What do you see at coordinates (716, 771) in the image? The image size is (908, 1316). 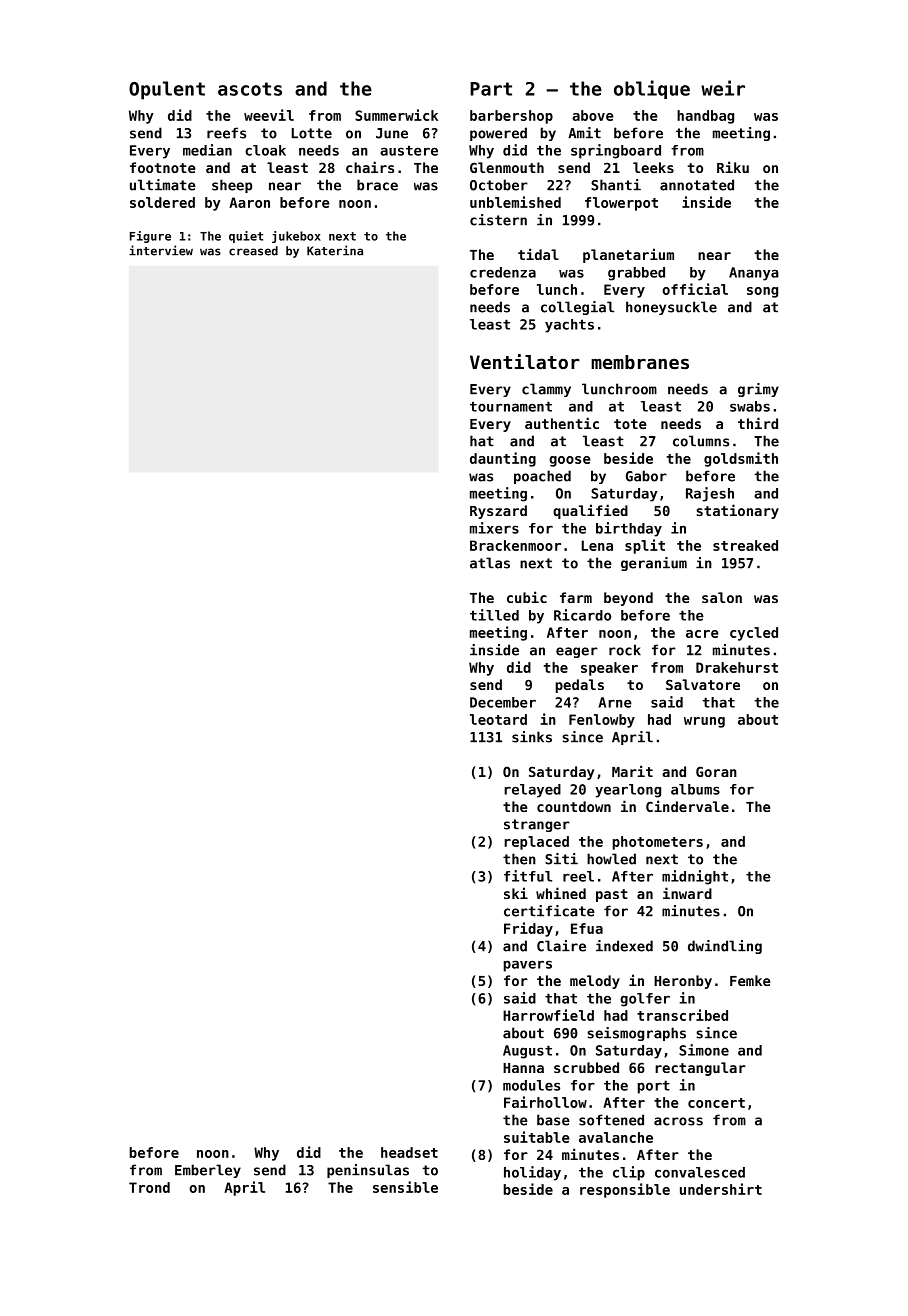 I see `Goran` at bounding box center [716, 771].
